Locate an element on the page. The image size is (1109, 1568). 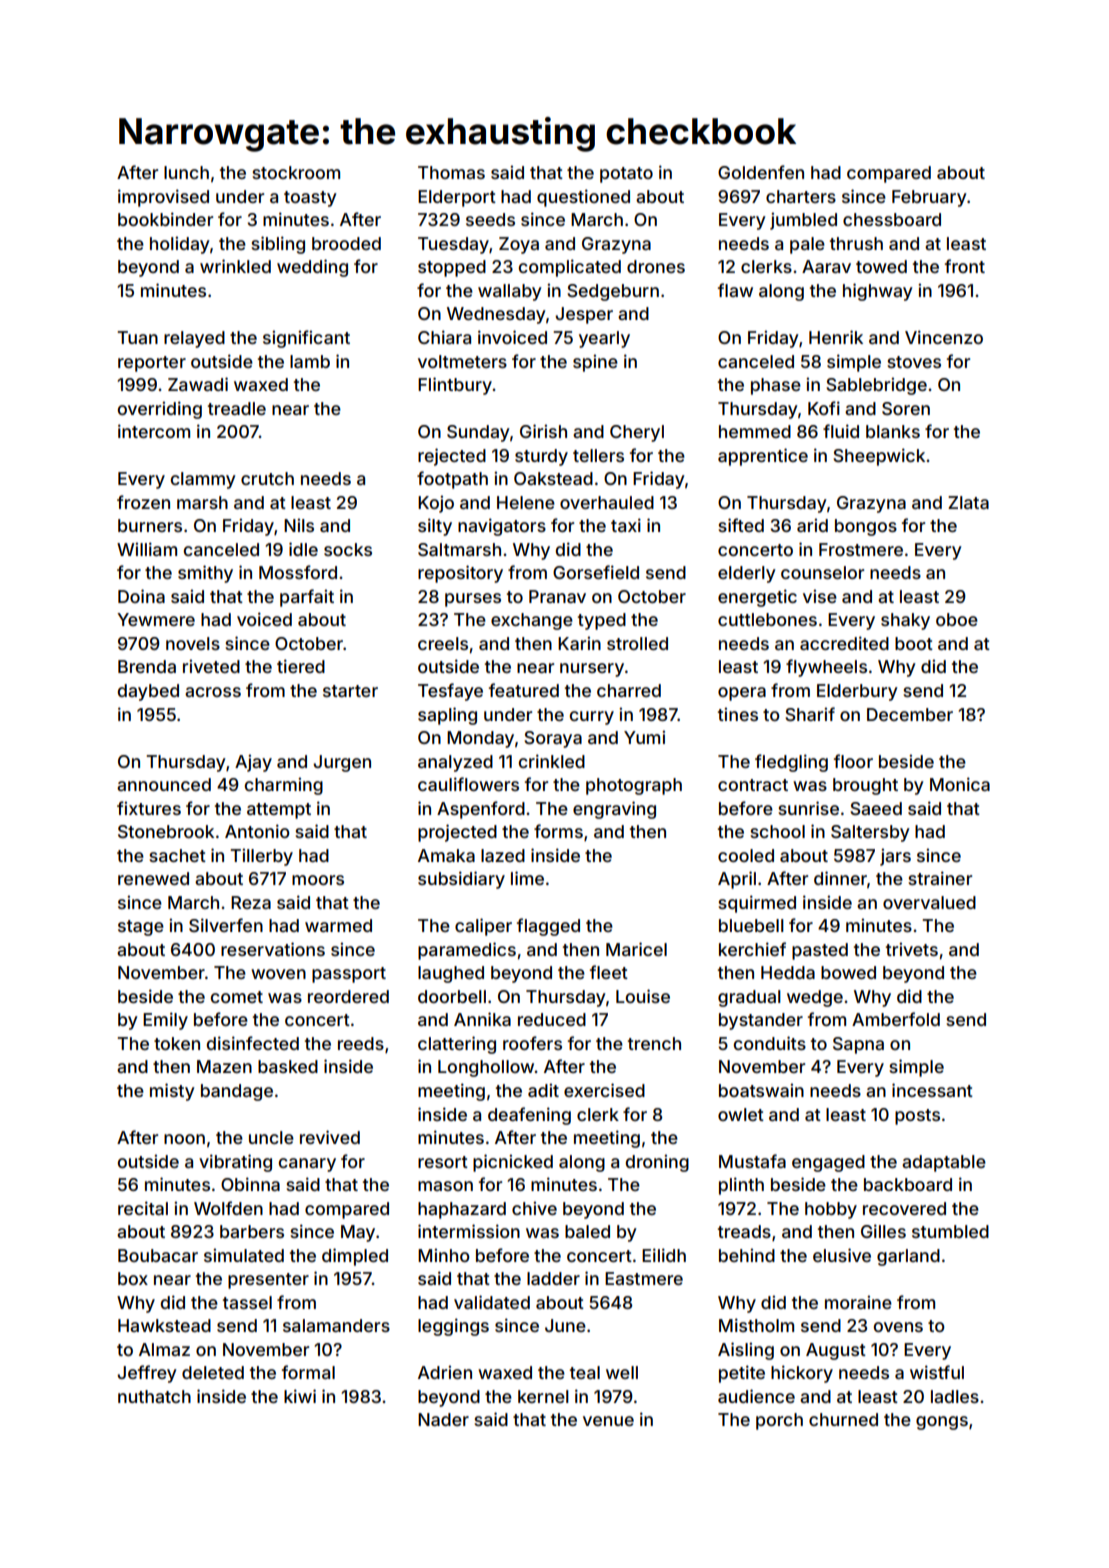
Hedda is located at coordinates (788, 972).
